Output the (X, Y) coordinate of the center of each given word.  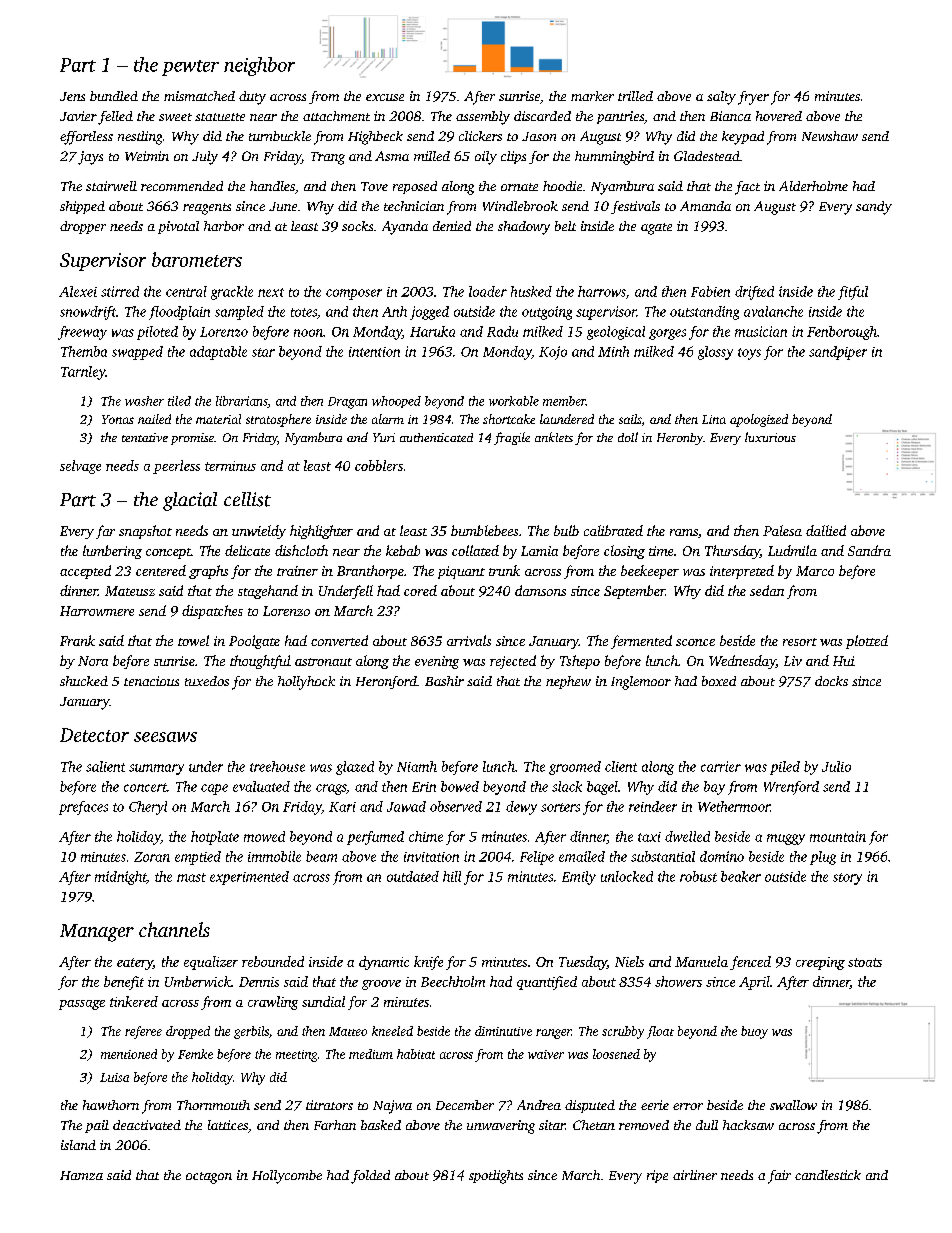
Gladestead (707, 156)
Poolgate (254, 642)
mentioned (129, 1054)
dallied (826, 530)
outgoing (547, 313)
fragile (512, 438)
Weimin (147, 156)
